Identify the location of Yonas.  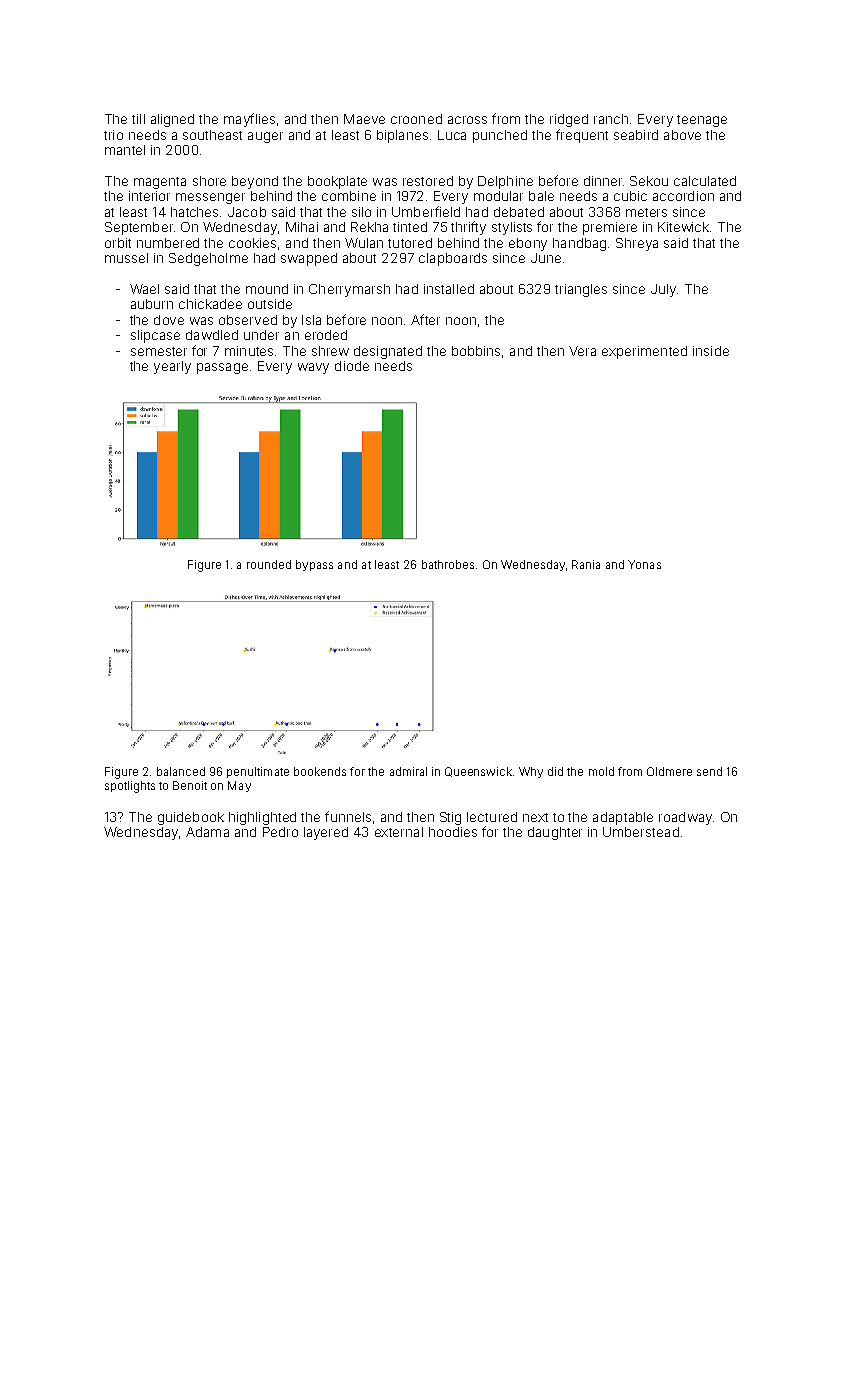
(644, 564).
